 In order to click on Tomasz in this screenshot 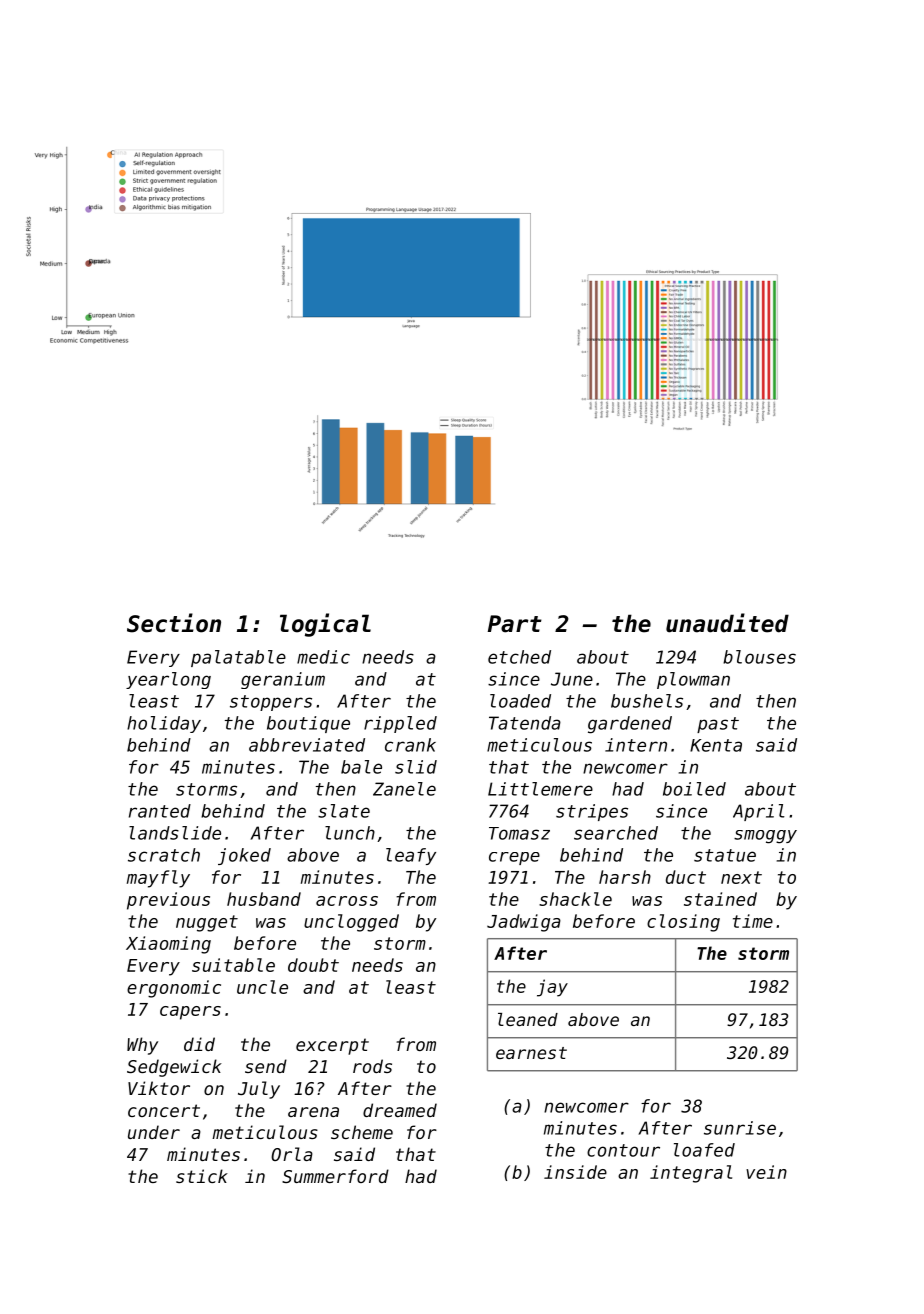, I will do `click(519, 833)`.
